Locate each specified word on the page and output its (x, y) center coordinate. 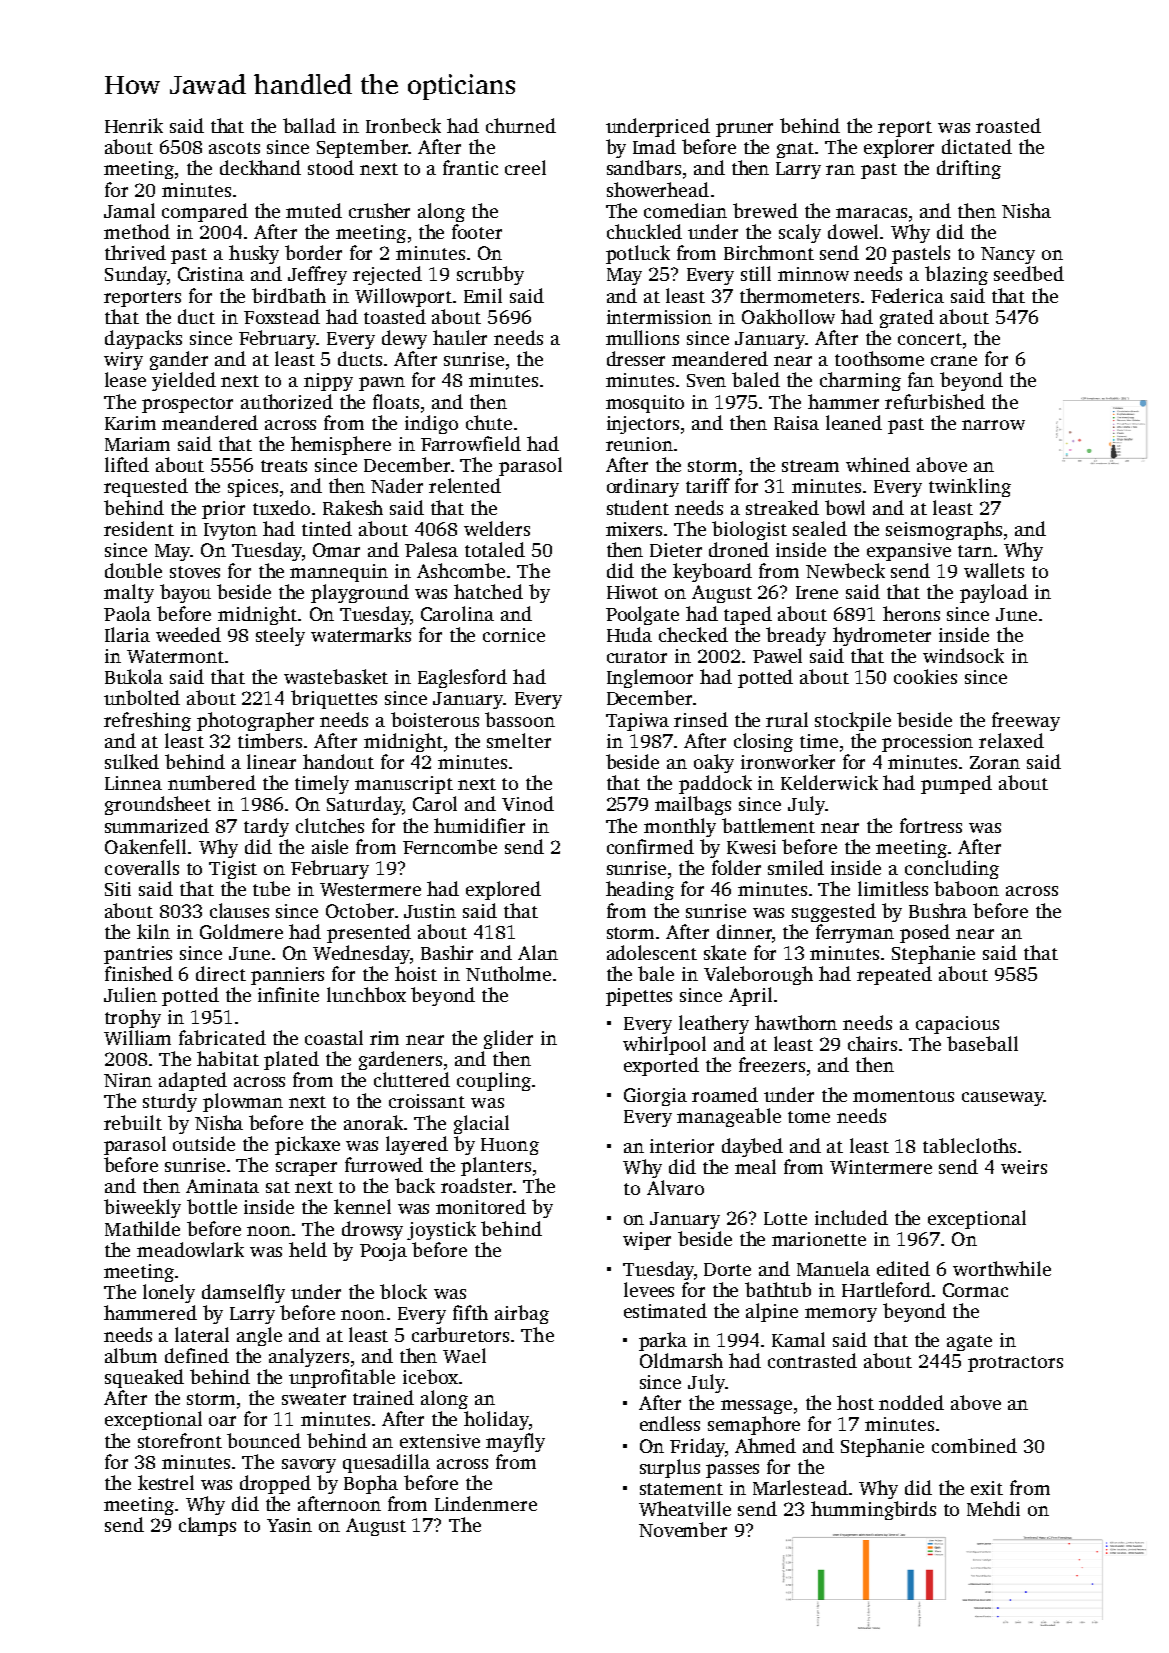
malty (129, 593)
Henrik (134, 125)
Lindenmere (486, 1503)
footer (477, 231)
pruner (744, 130)
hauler (460, 337)
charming (860, 381)
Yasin (289, 1525)
